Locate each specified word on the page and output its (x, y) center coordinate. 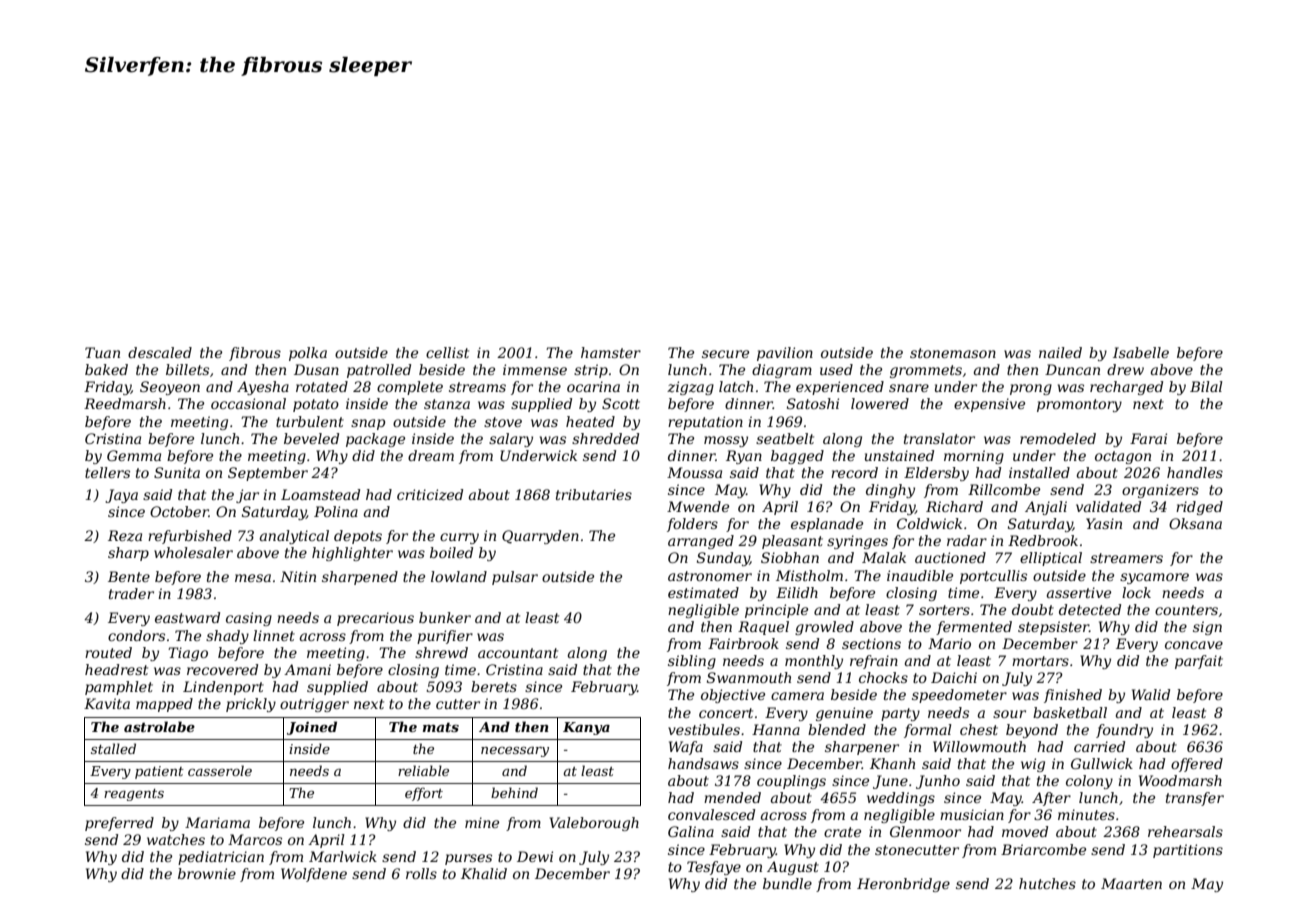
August (793, 868)
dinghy (890, 491)
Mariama (217, 822)
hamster (611, 352)
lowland (459, 576)
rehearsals (1185, 831)
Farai (1148, 438)
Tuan (102, 352)
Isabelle (1141, 352)
